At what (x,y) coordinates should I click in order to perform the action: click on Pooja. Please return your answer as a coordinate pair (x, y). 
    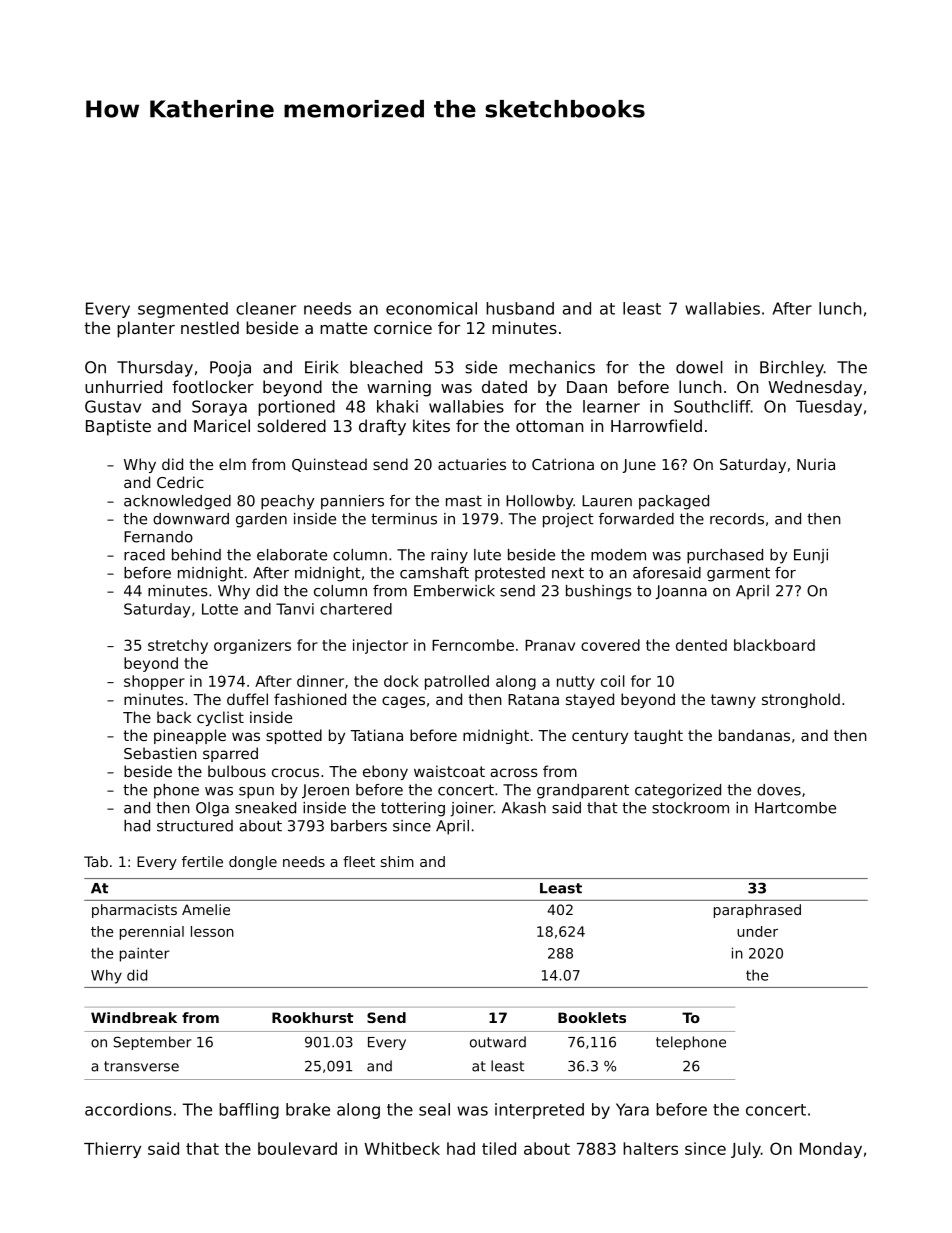
    Looking at the image, I should click on (230, 369).
